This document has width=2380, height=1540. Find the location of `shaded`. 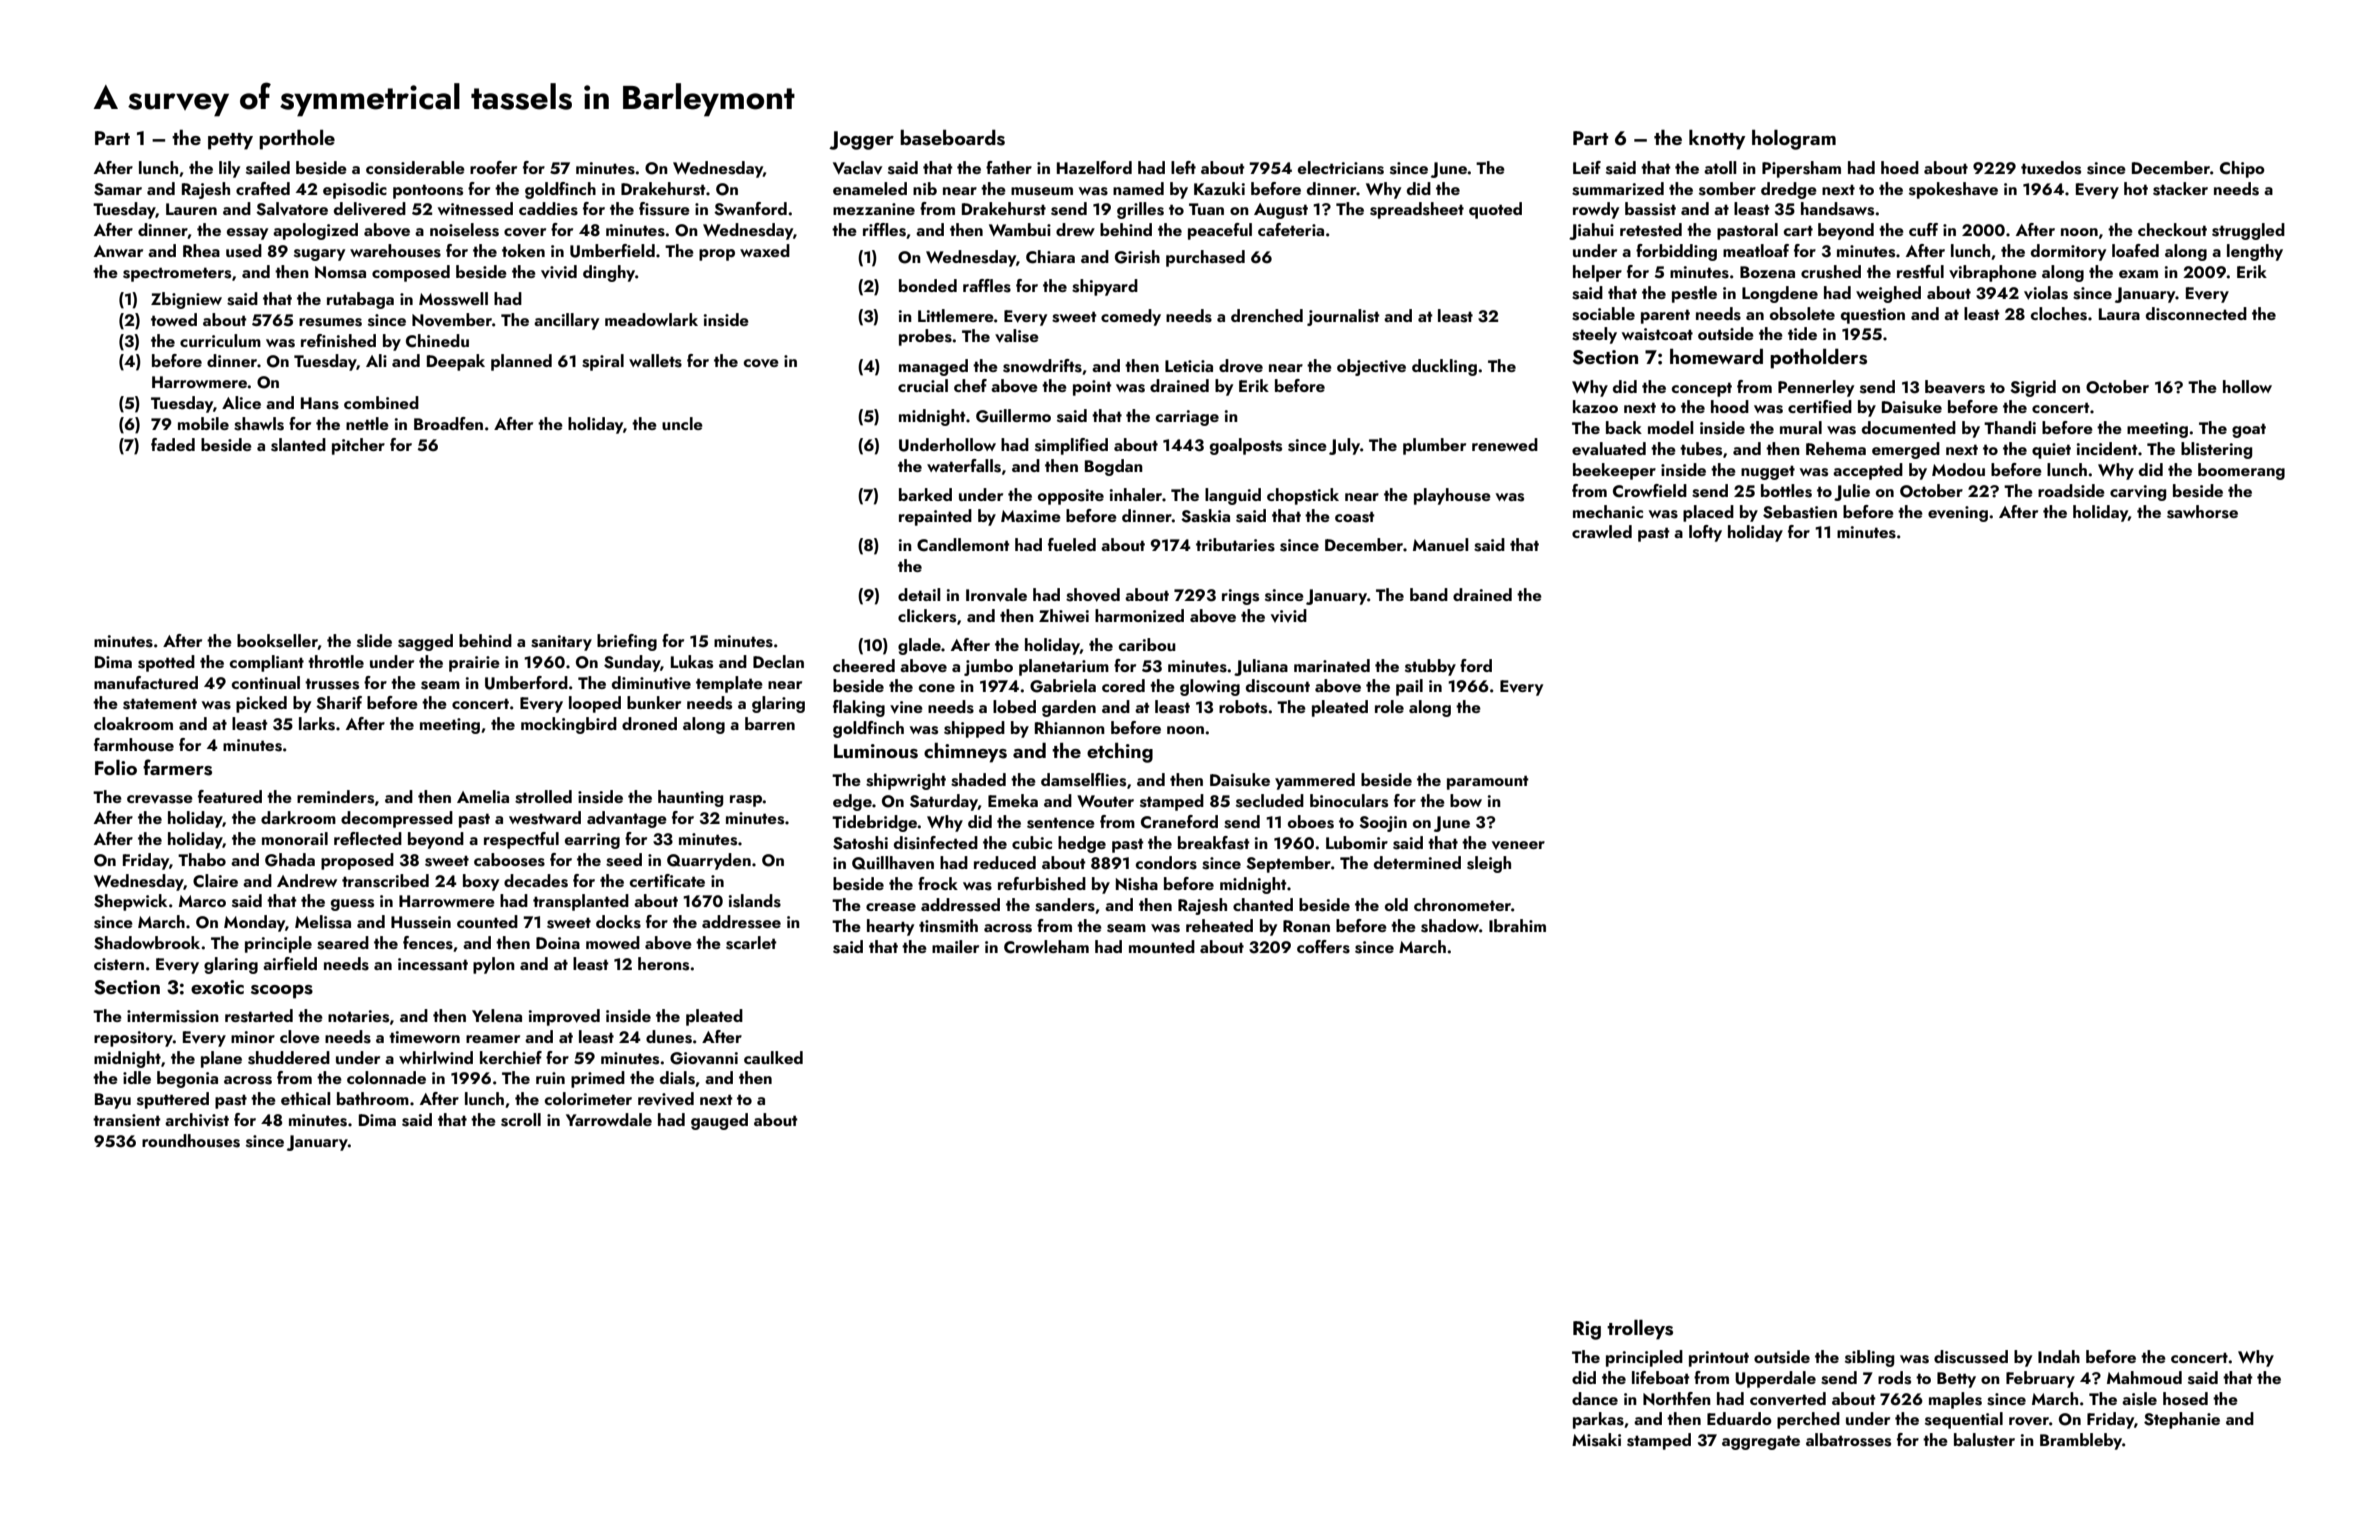

shaded is located at coordinates (978, 780).
